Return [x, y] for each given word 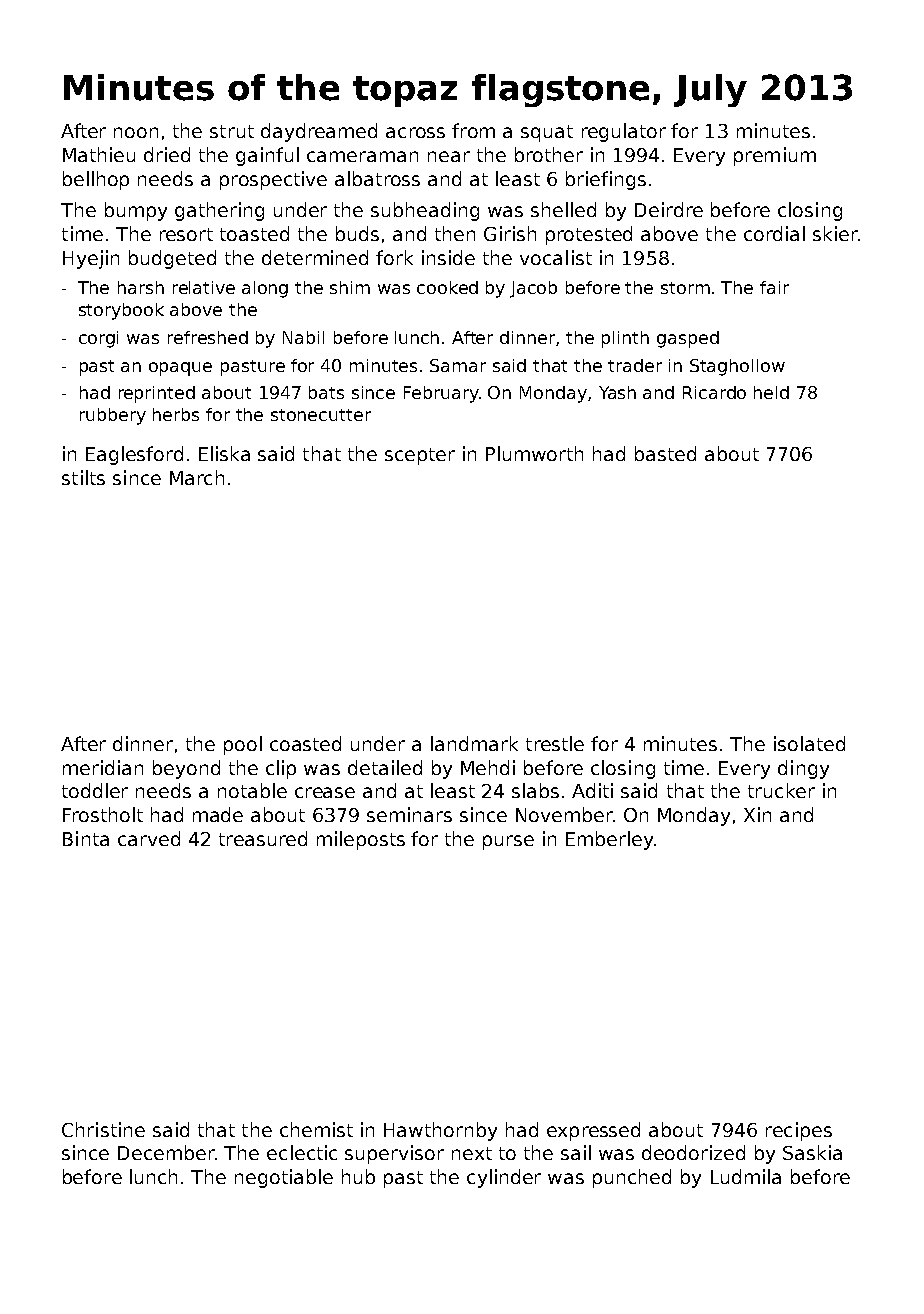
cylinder [504, 1178]
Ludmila [746, 1176]
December [166, 1152]
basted [665, 453]
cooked [447, 287]
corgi [98, 339]
